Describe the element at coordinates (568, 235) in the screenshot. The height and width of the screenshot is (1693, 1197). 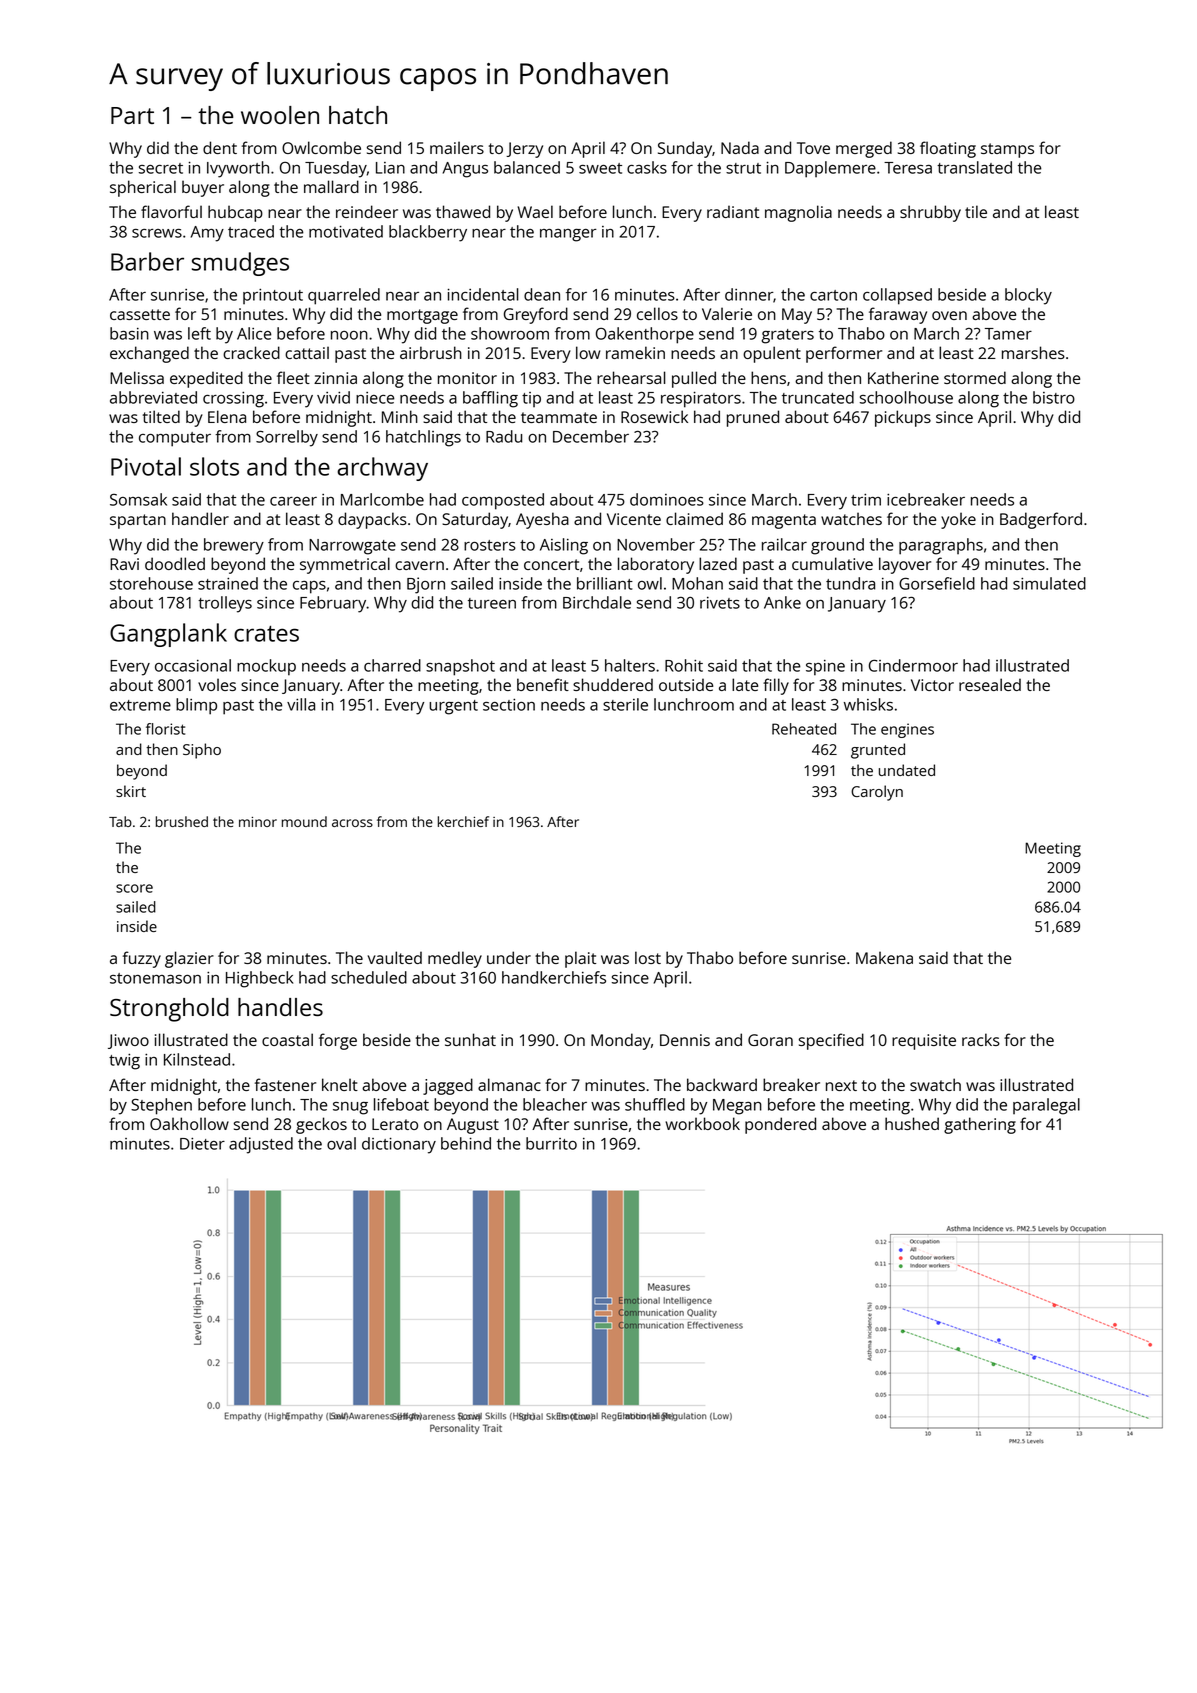
I see `manger` at that location.
